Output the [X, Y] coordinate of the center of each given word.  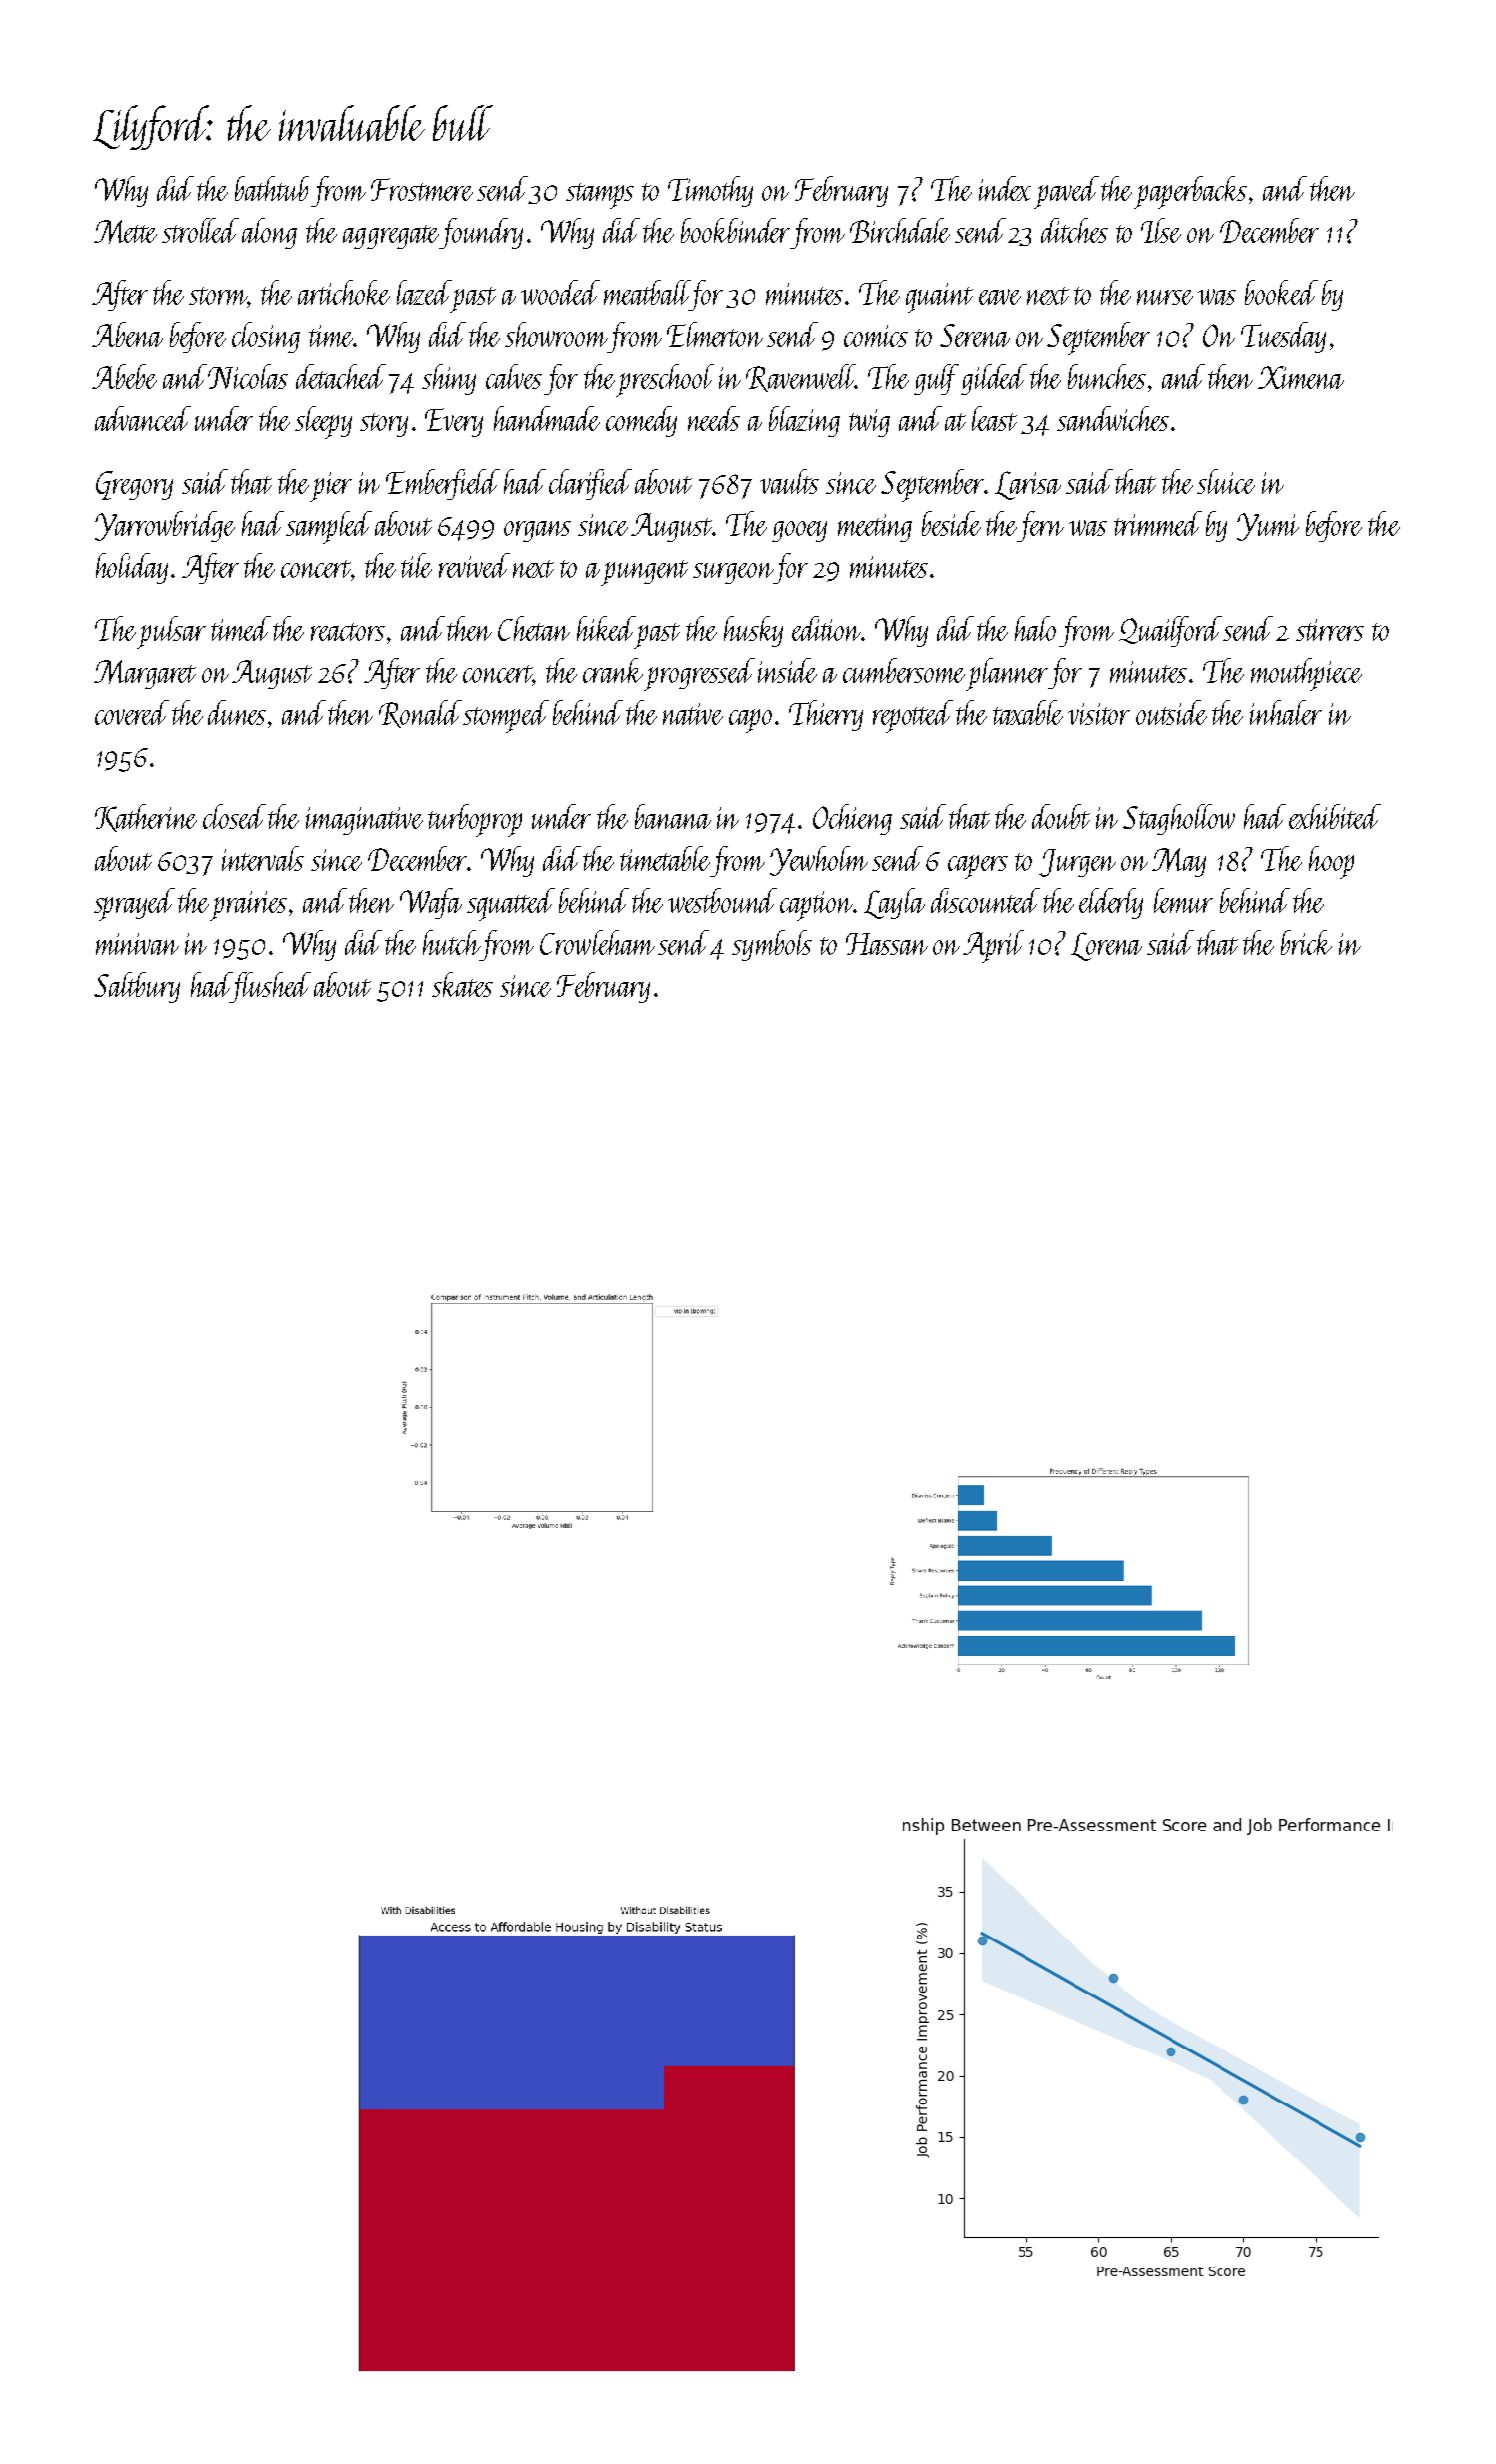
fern [1041, 526]
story [384, 425]
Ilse [1161, 230]
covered [132, 712]
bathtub [272, 188]
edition [827, 628]
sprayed [134, 904]
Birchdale [900, 230]
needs [714, 418]
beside [951, 523]
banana [673, 816]
